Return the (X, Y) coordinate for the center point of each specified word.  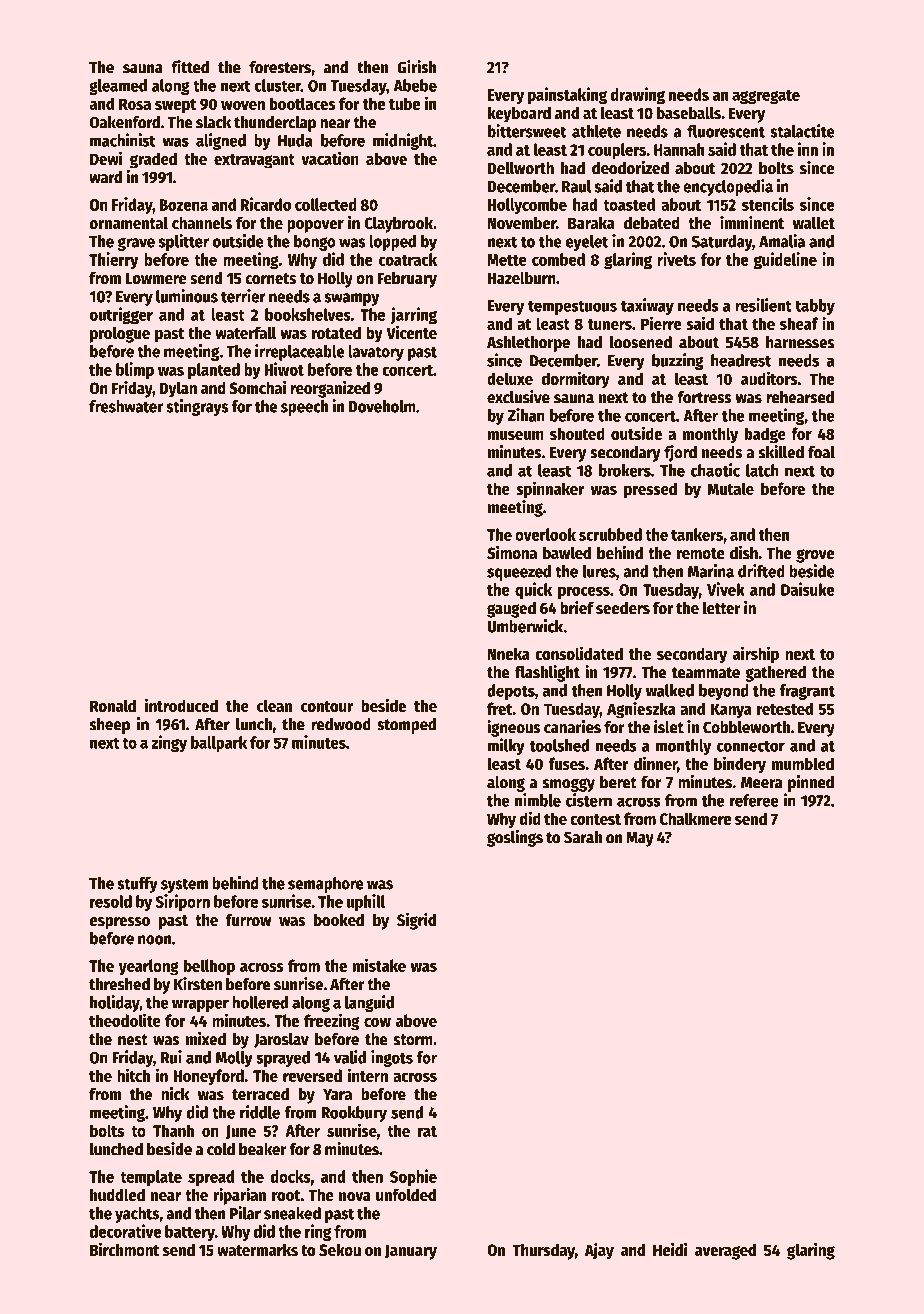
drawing (637, 96)
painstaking (567, 96)
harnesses (800, 342)
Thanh (173, 1130)
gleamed (118, 87)
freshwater (126, 406)
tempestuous (572, 307)
